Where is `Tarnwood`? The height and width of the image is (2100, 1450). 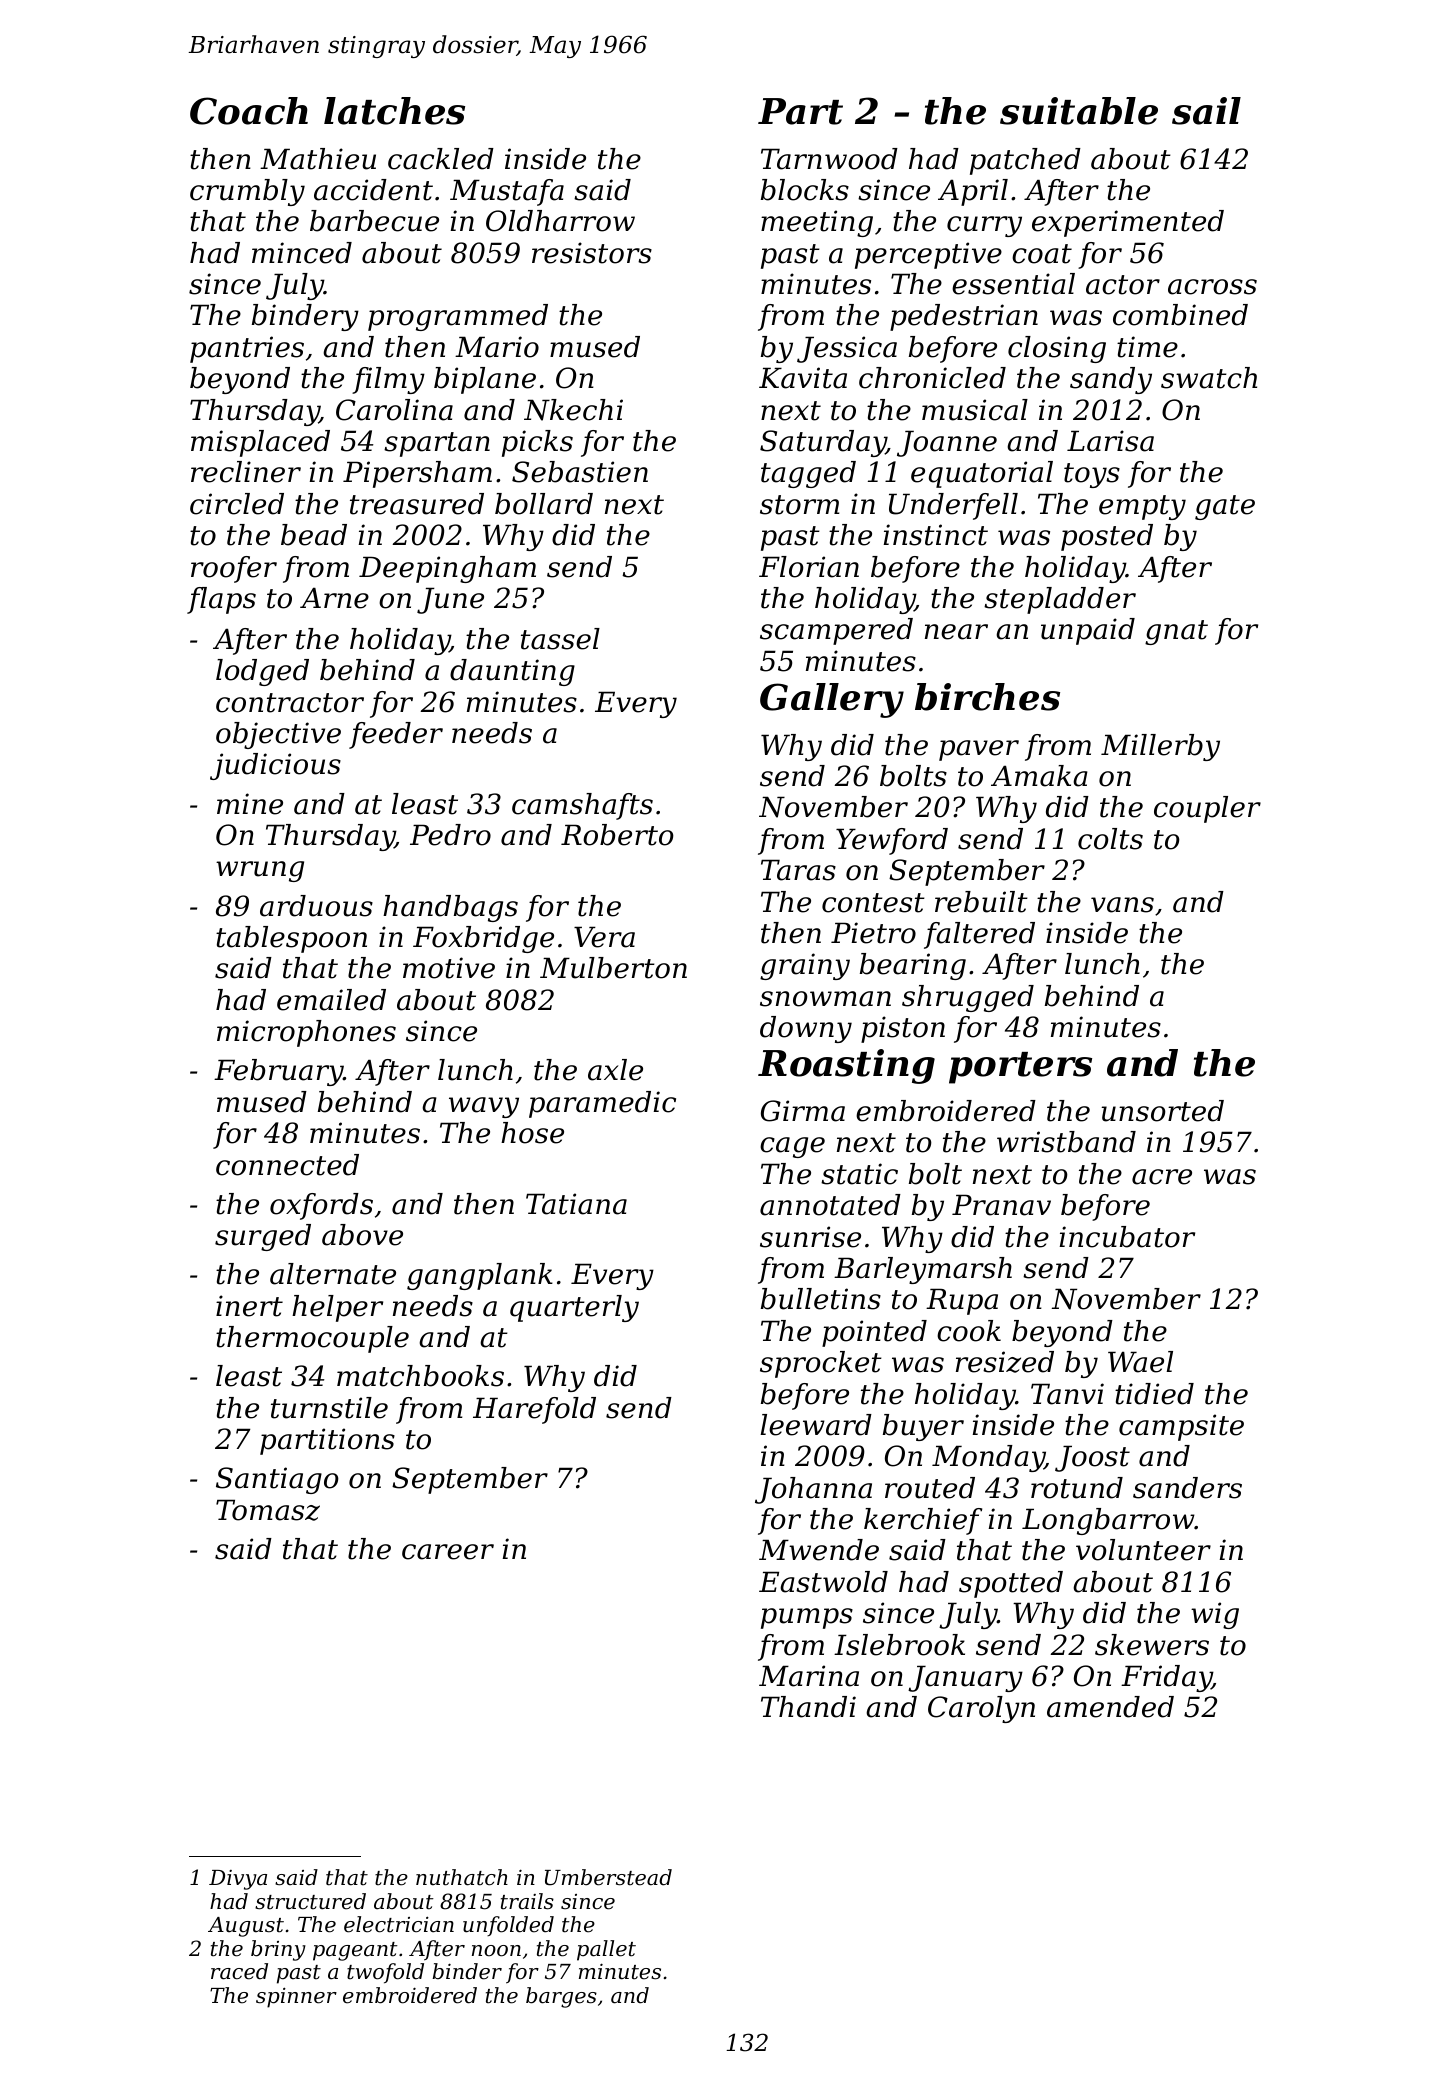 Tarnwood is located at coordinates (829, 159).
